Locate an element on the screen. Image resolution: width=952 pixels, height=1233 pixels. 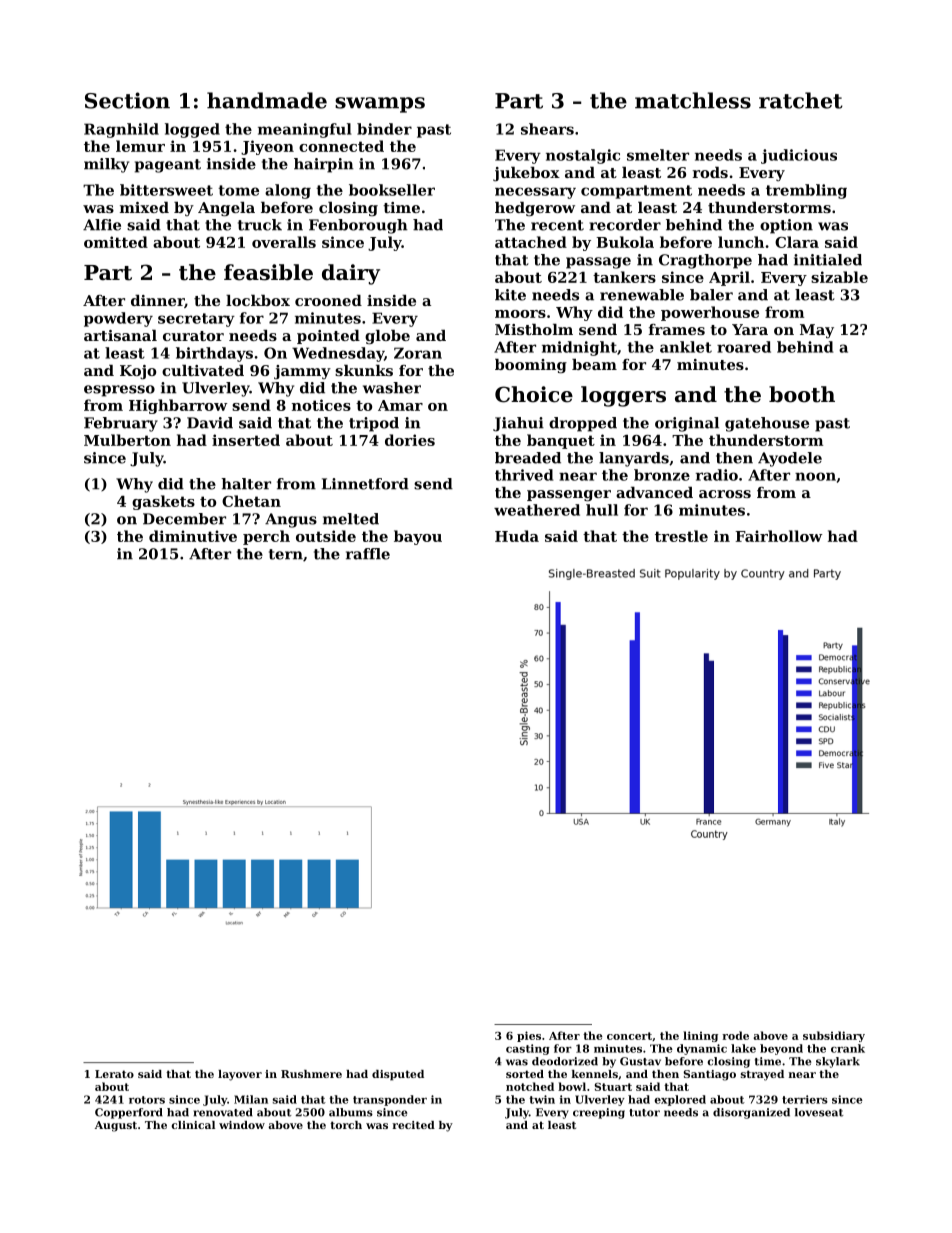
secretary is located at coordinates (196, 320).
